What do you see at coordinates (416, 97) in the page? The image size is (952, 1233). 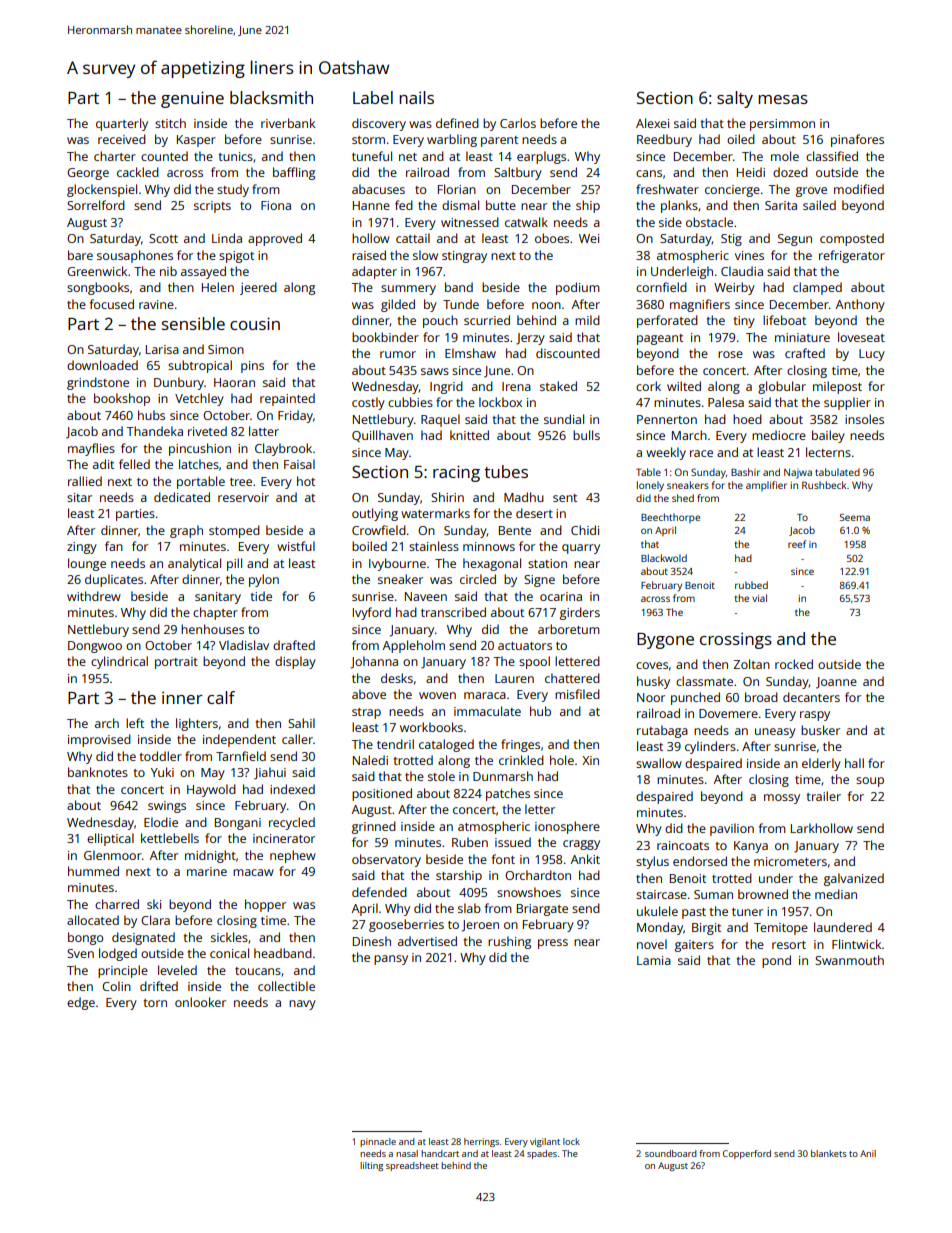 I see `nails` at bounding box center [416, 97].
